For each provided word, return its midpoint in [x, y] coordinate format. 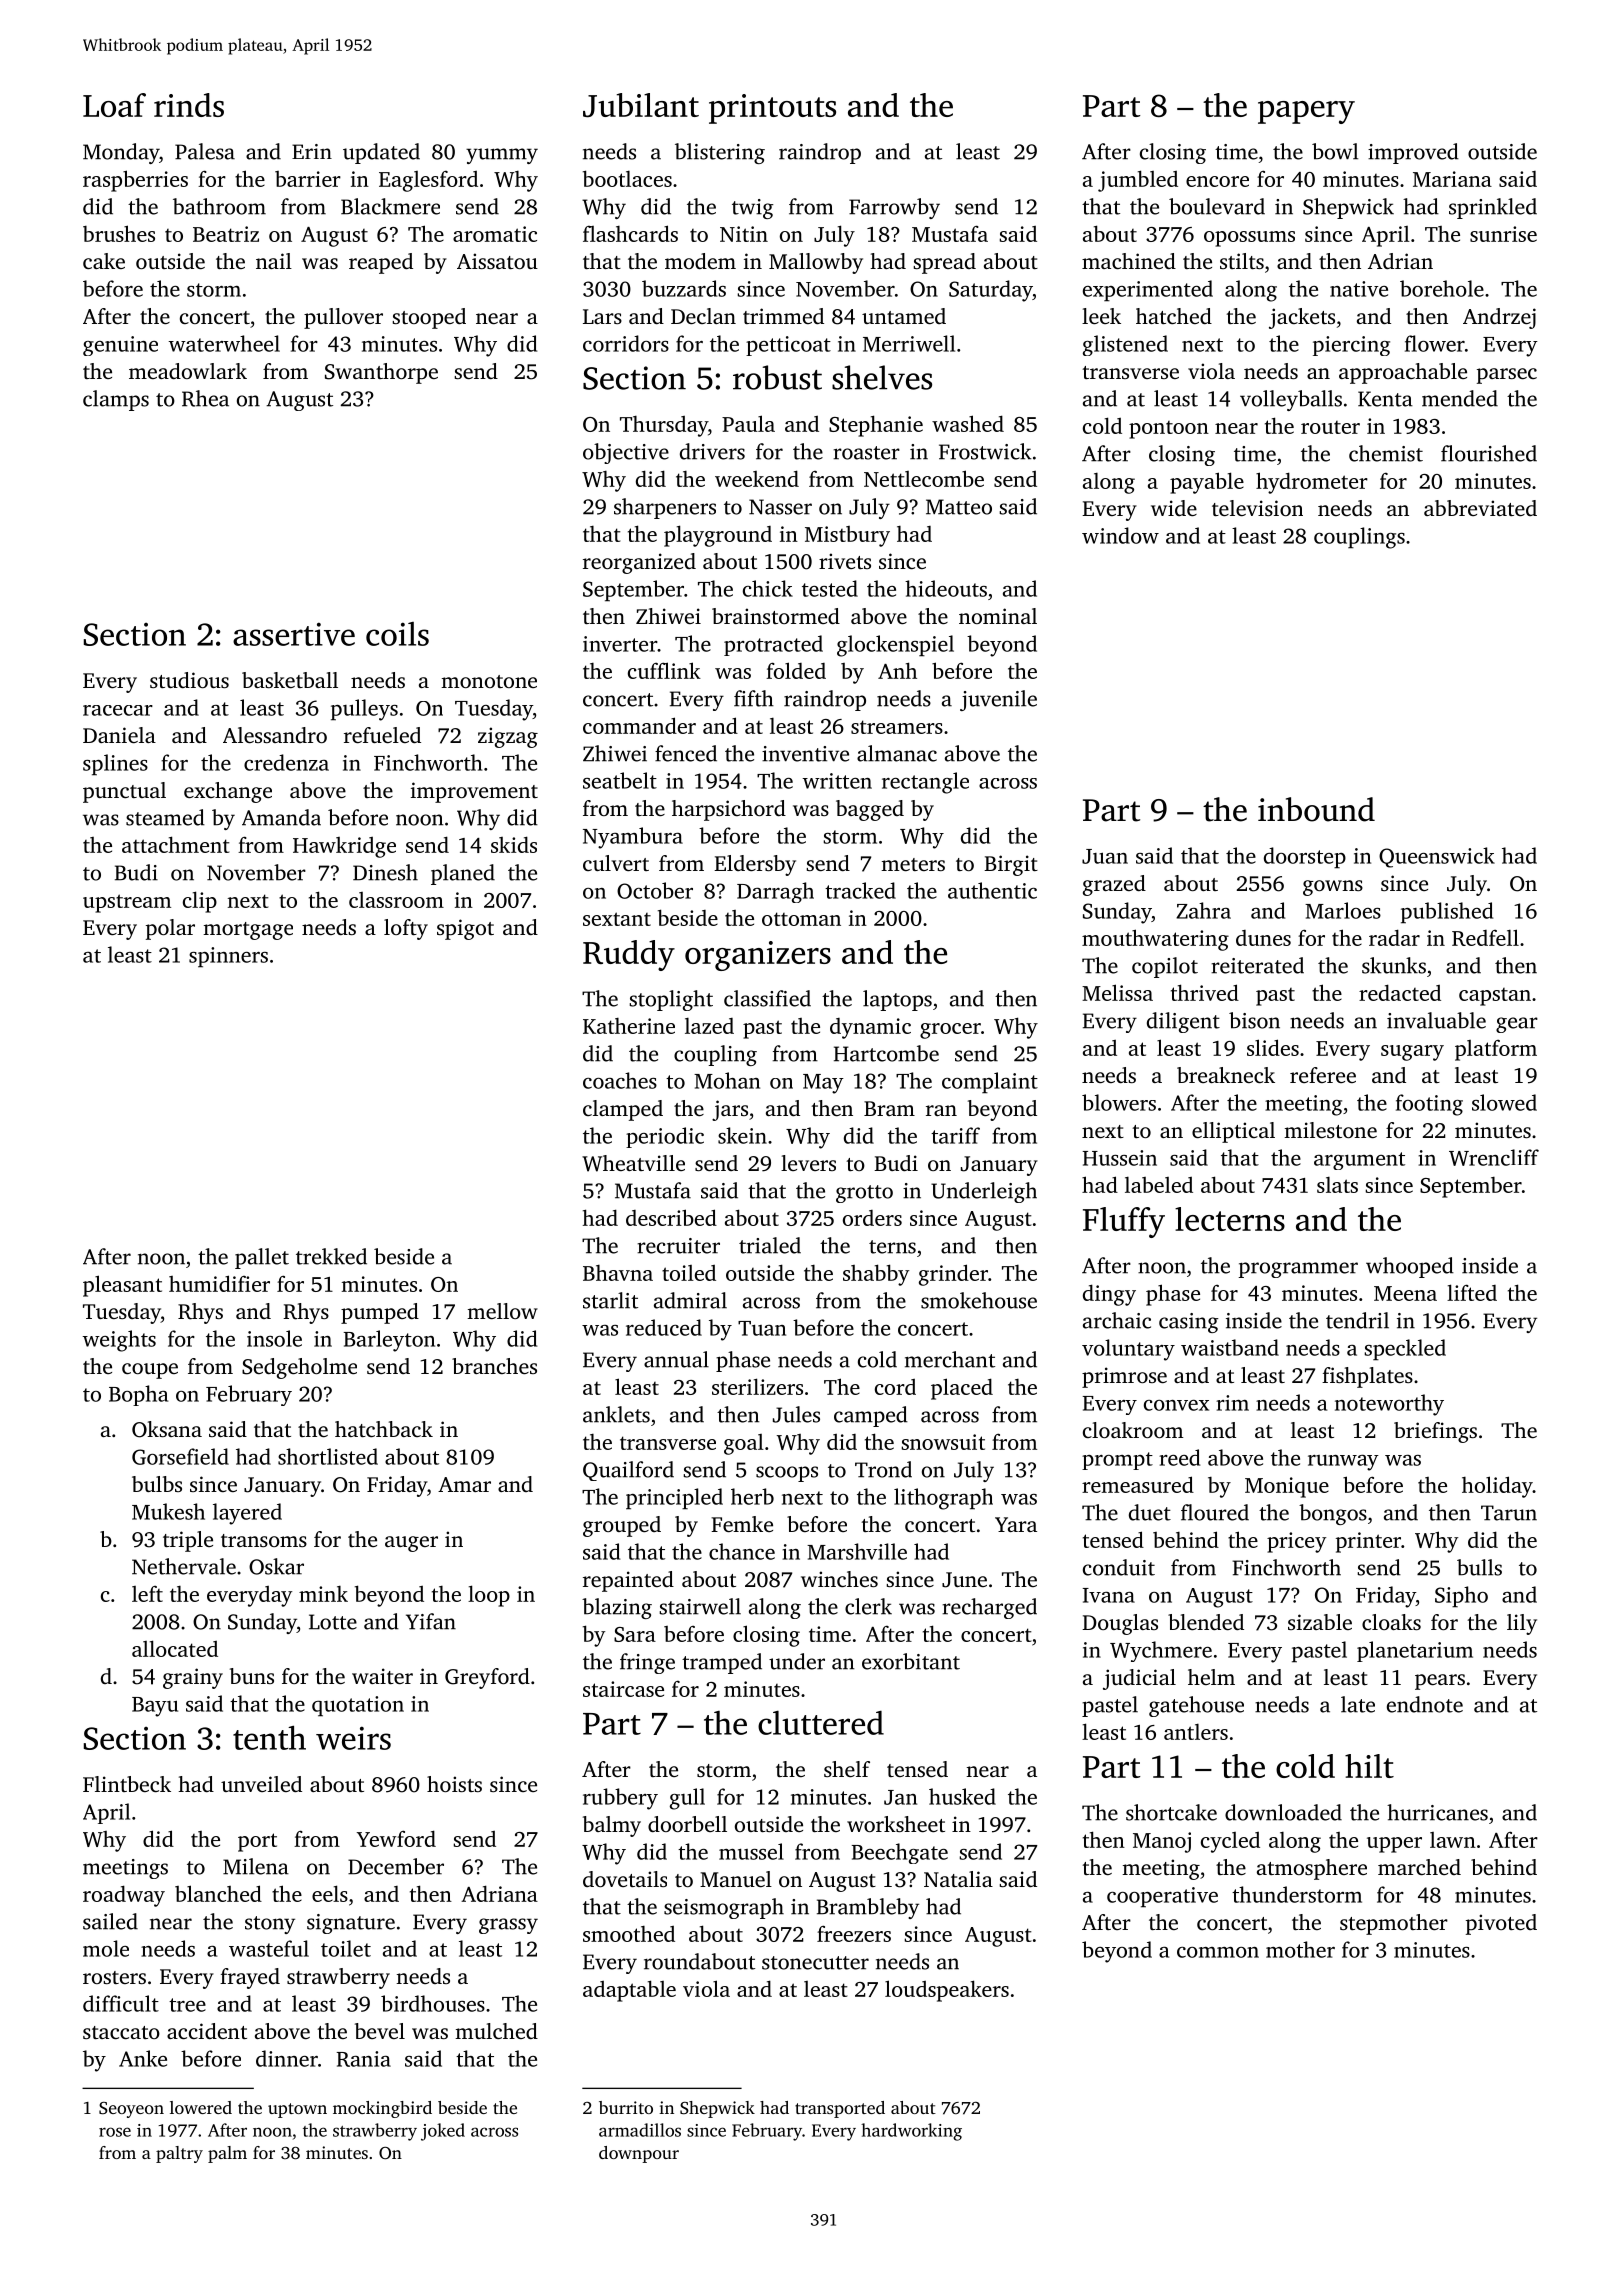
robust [777, 377]
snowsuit [943, 1442]
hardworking [911, 2132]
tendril [1357, 1320]
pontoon [1169, 430]
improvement [474, 792]
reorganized [639, 563]
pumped [380, 1313]
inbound [1316, 809]
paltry [179, 2154]
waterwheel [224, 343]
